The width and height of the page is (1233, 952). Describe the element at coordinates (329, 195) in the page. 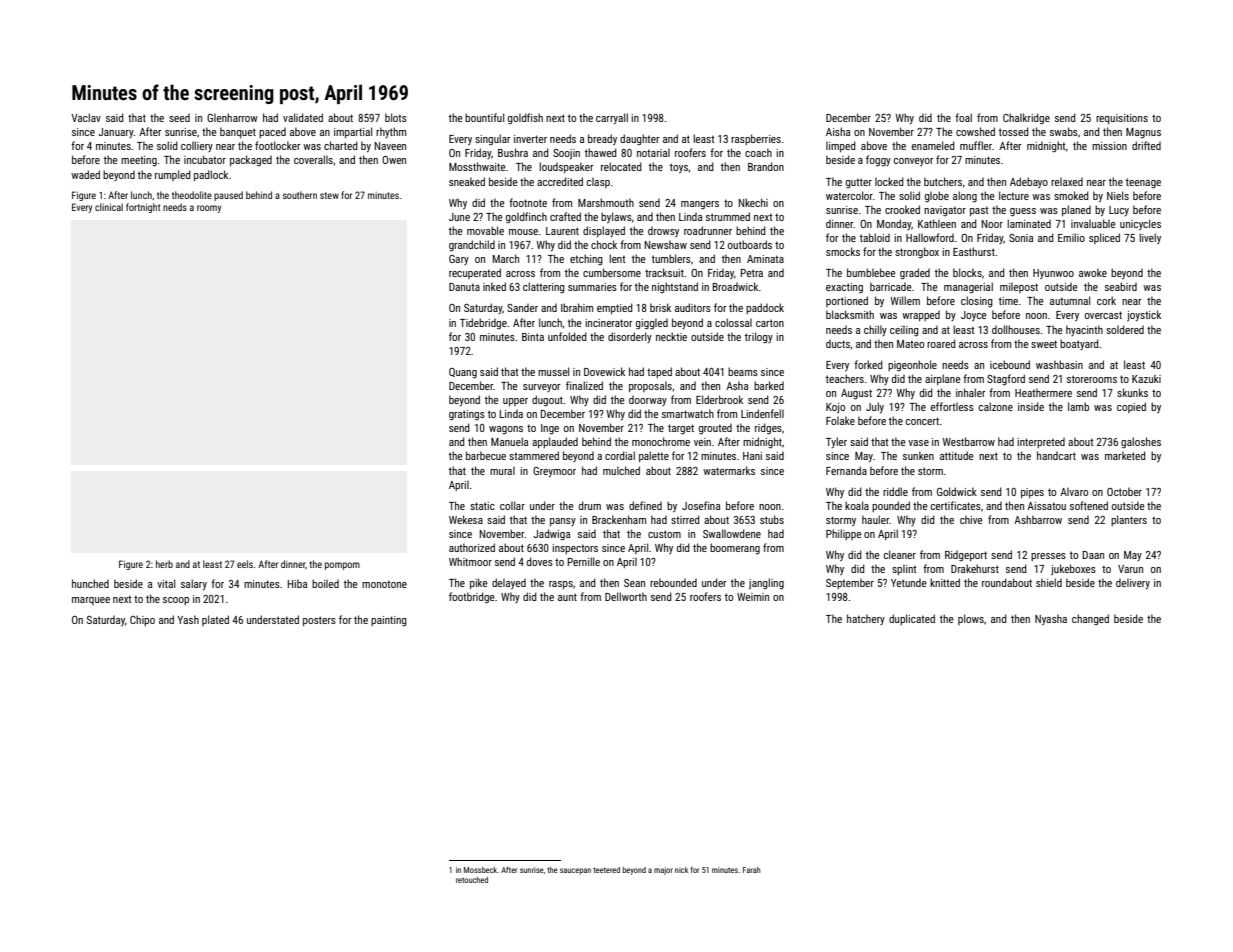

I see `stew` at that location.
